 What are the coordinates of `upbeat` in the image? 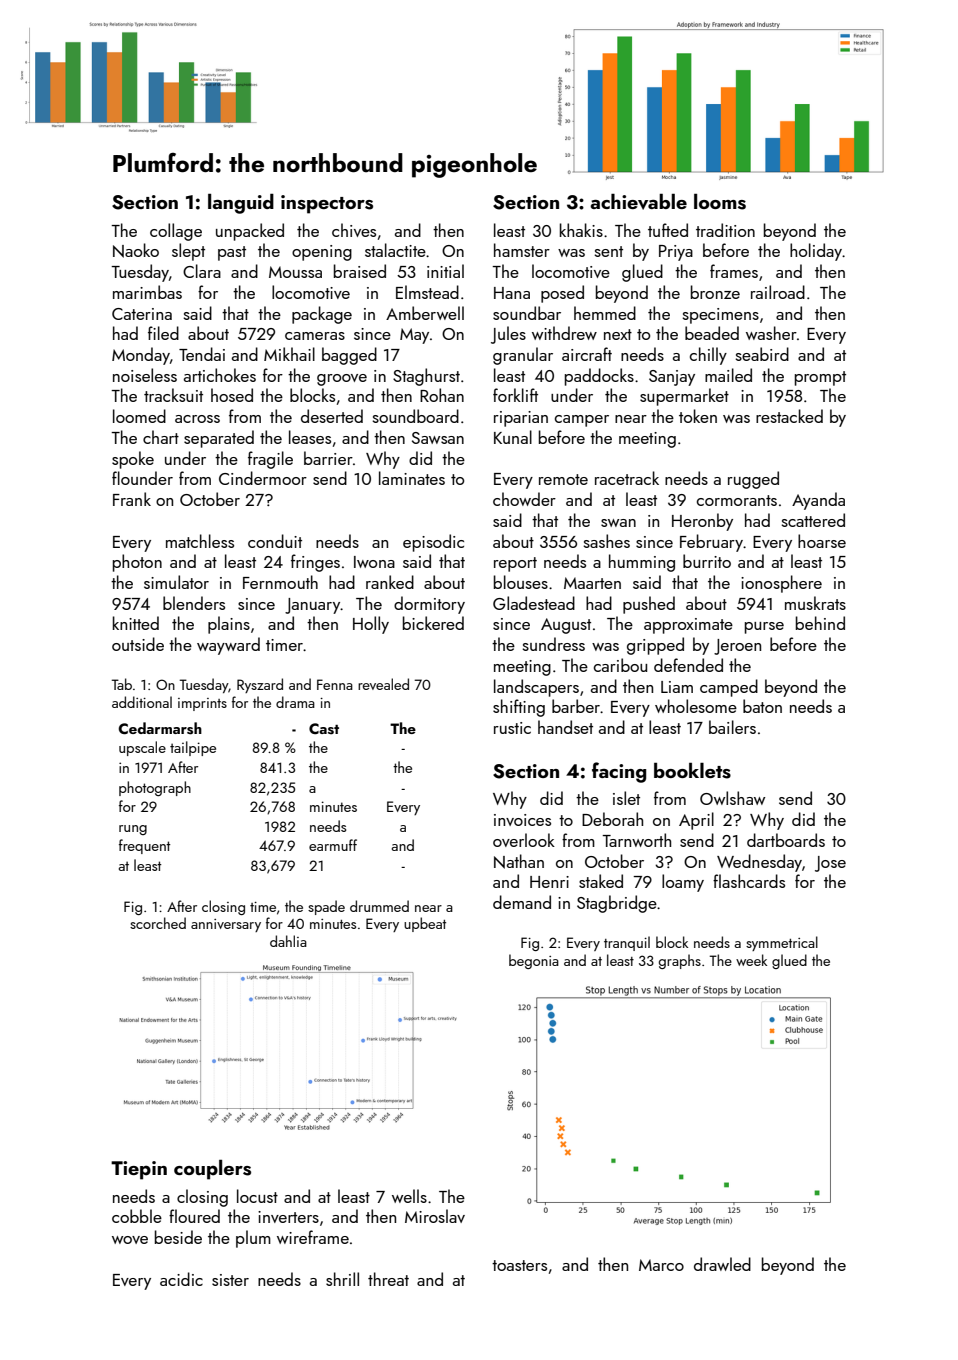 It's located at (425, 924).
